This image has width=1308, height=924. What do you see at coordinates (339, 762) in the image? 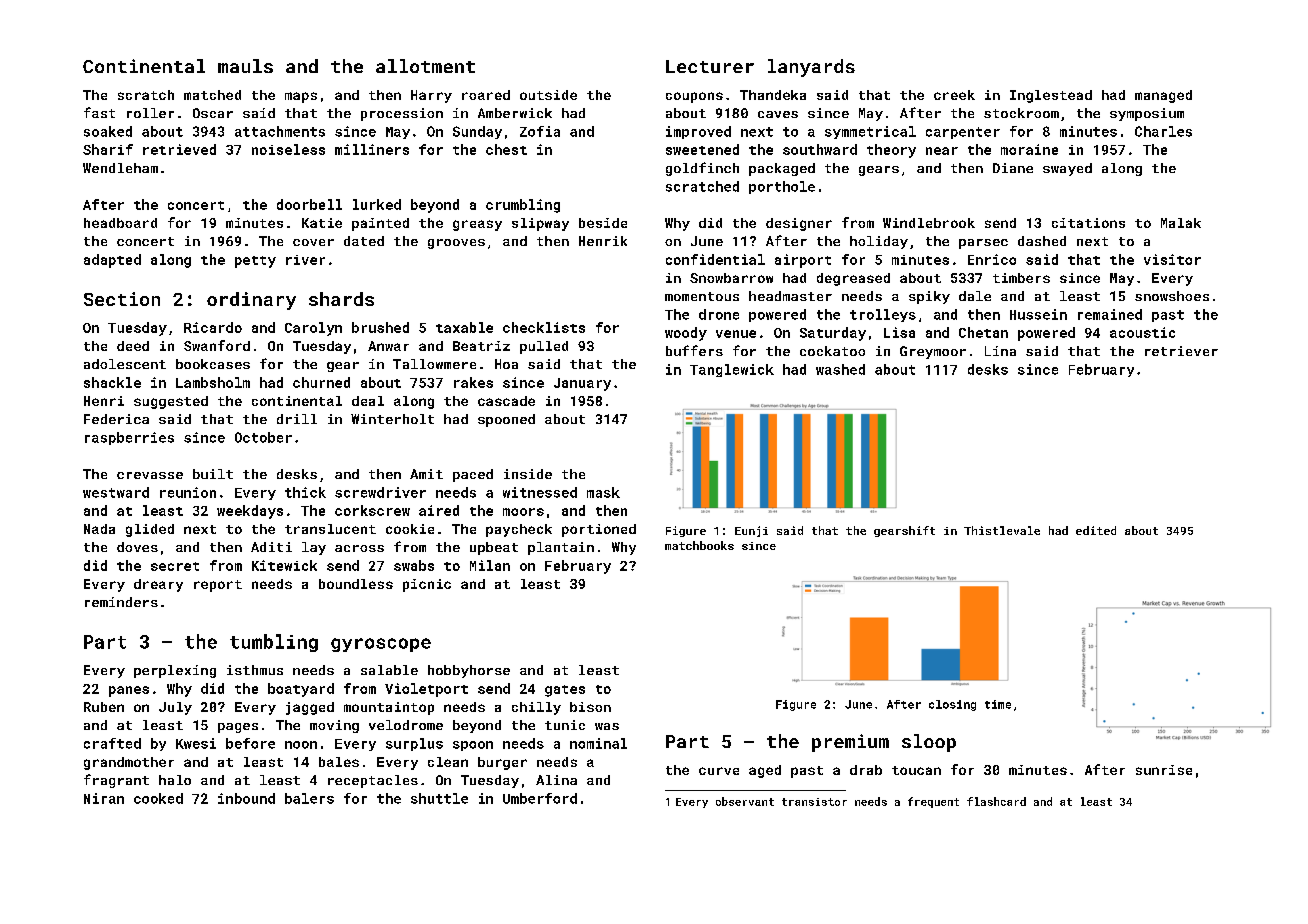
I see `bales` at bounding box center [339, 762].
